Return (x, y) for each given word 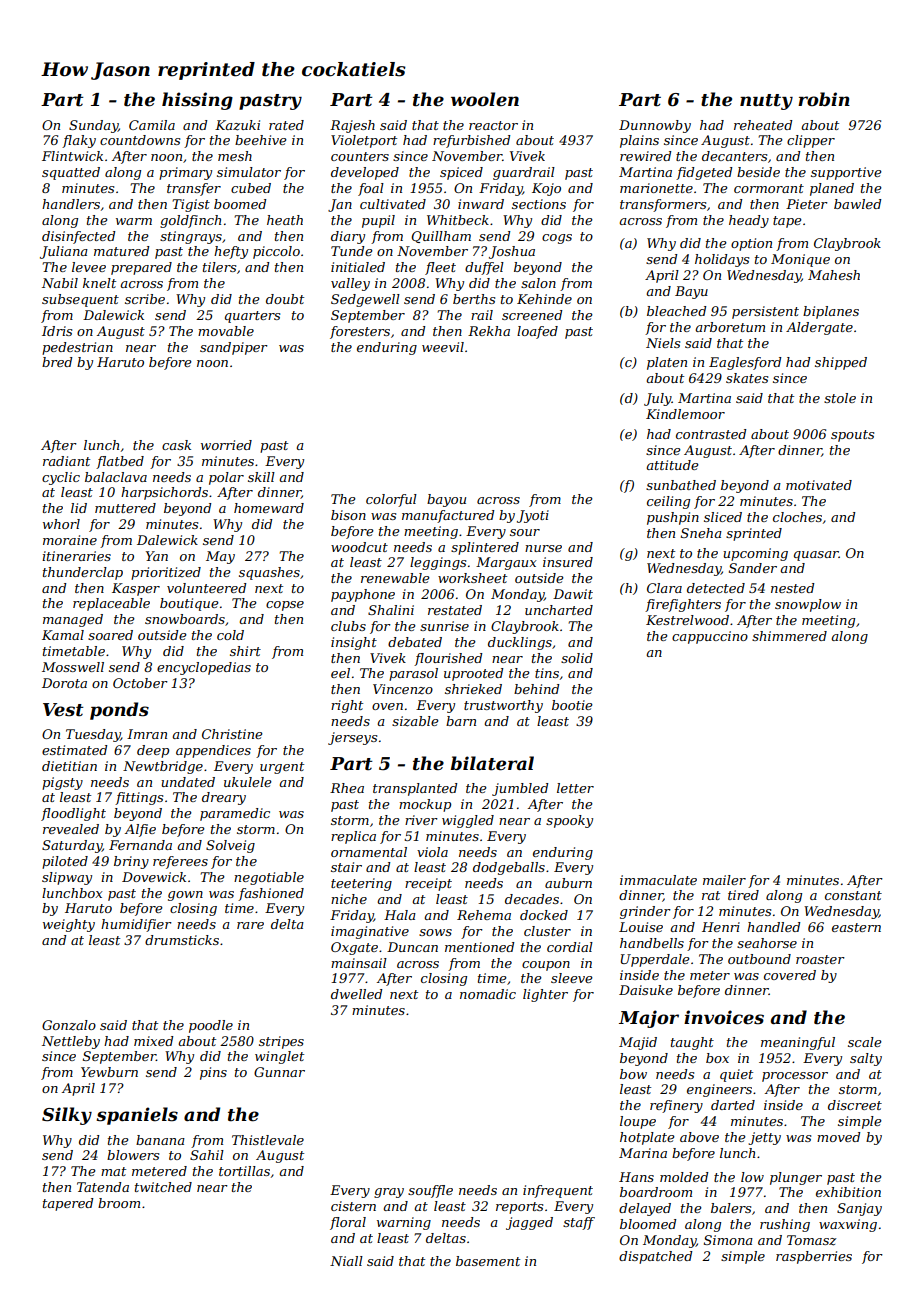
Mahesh (834, 275)
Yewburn (109, 1072)
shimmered (789, 636)
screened (532, 315)
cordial (570, 947)
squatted (71, 173)
